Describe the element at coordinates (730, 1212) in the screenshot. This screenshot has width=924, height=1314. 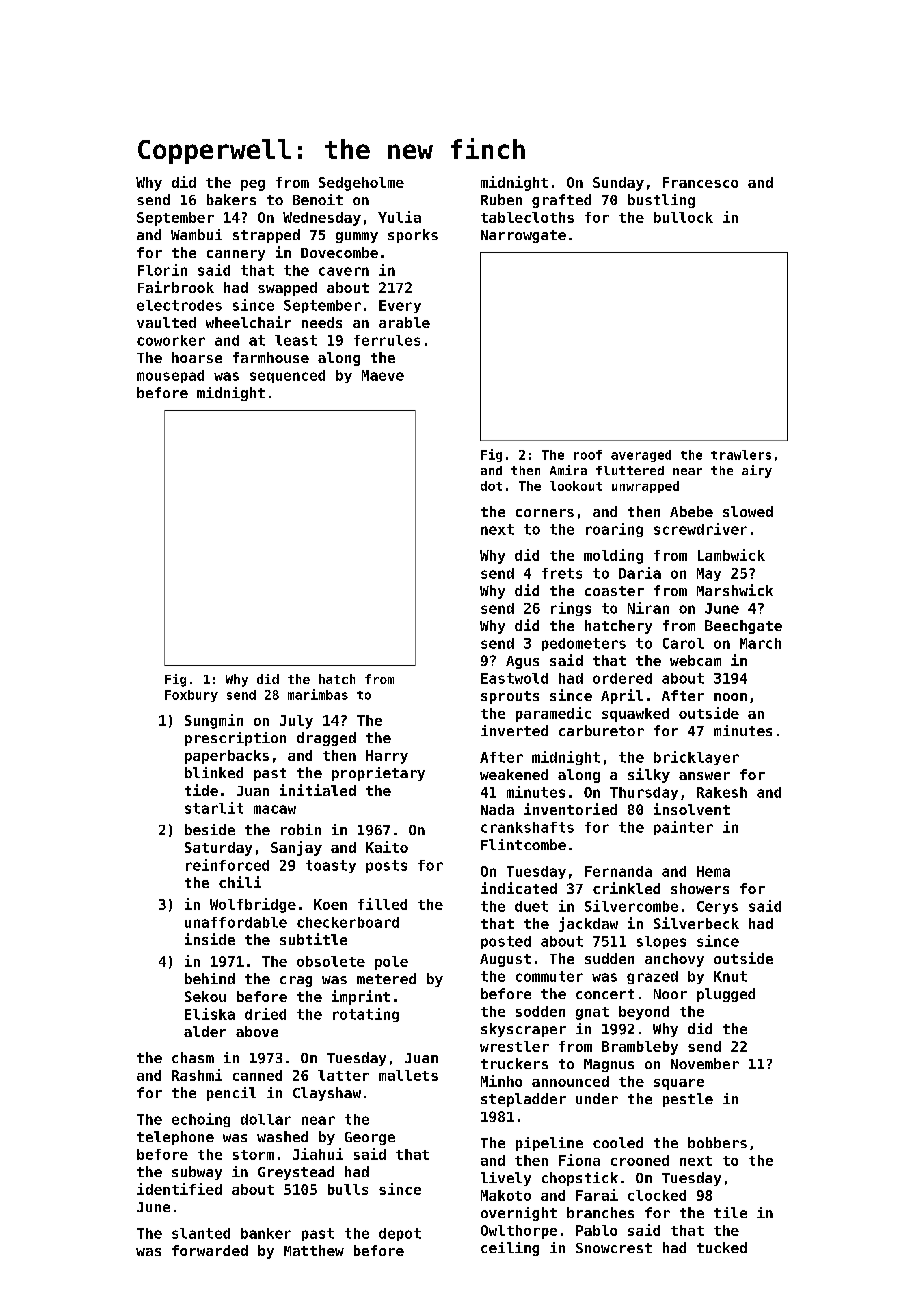
I see `tile` at that location.
